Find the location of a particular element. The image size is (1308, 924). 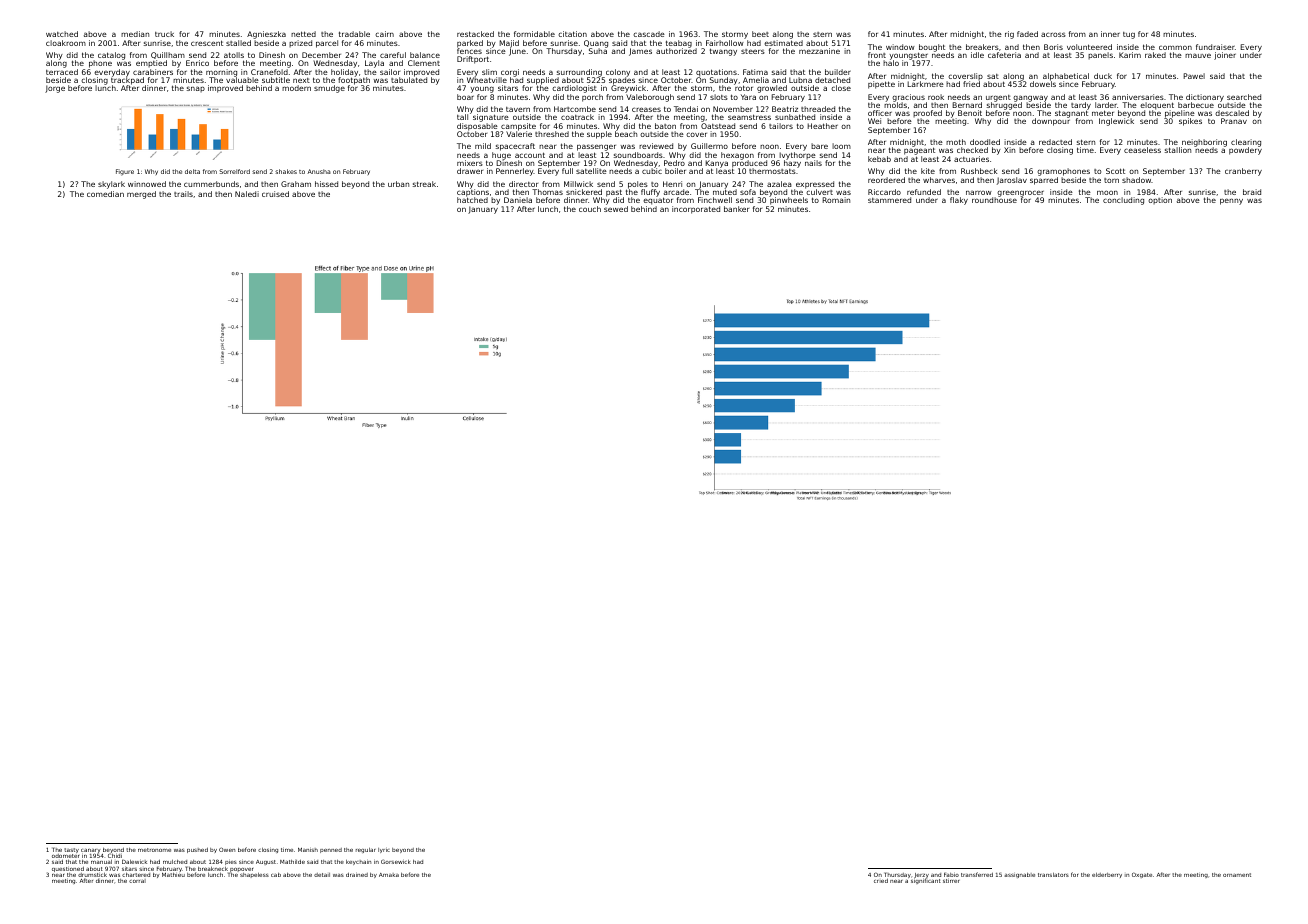

Manish is located at coordinates (308, 850).
